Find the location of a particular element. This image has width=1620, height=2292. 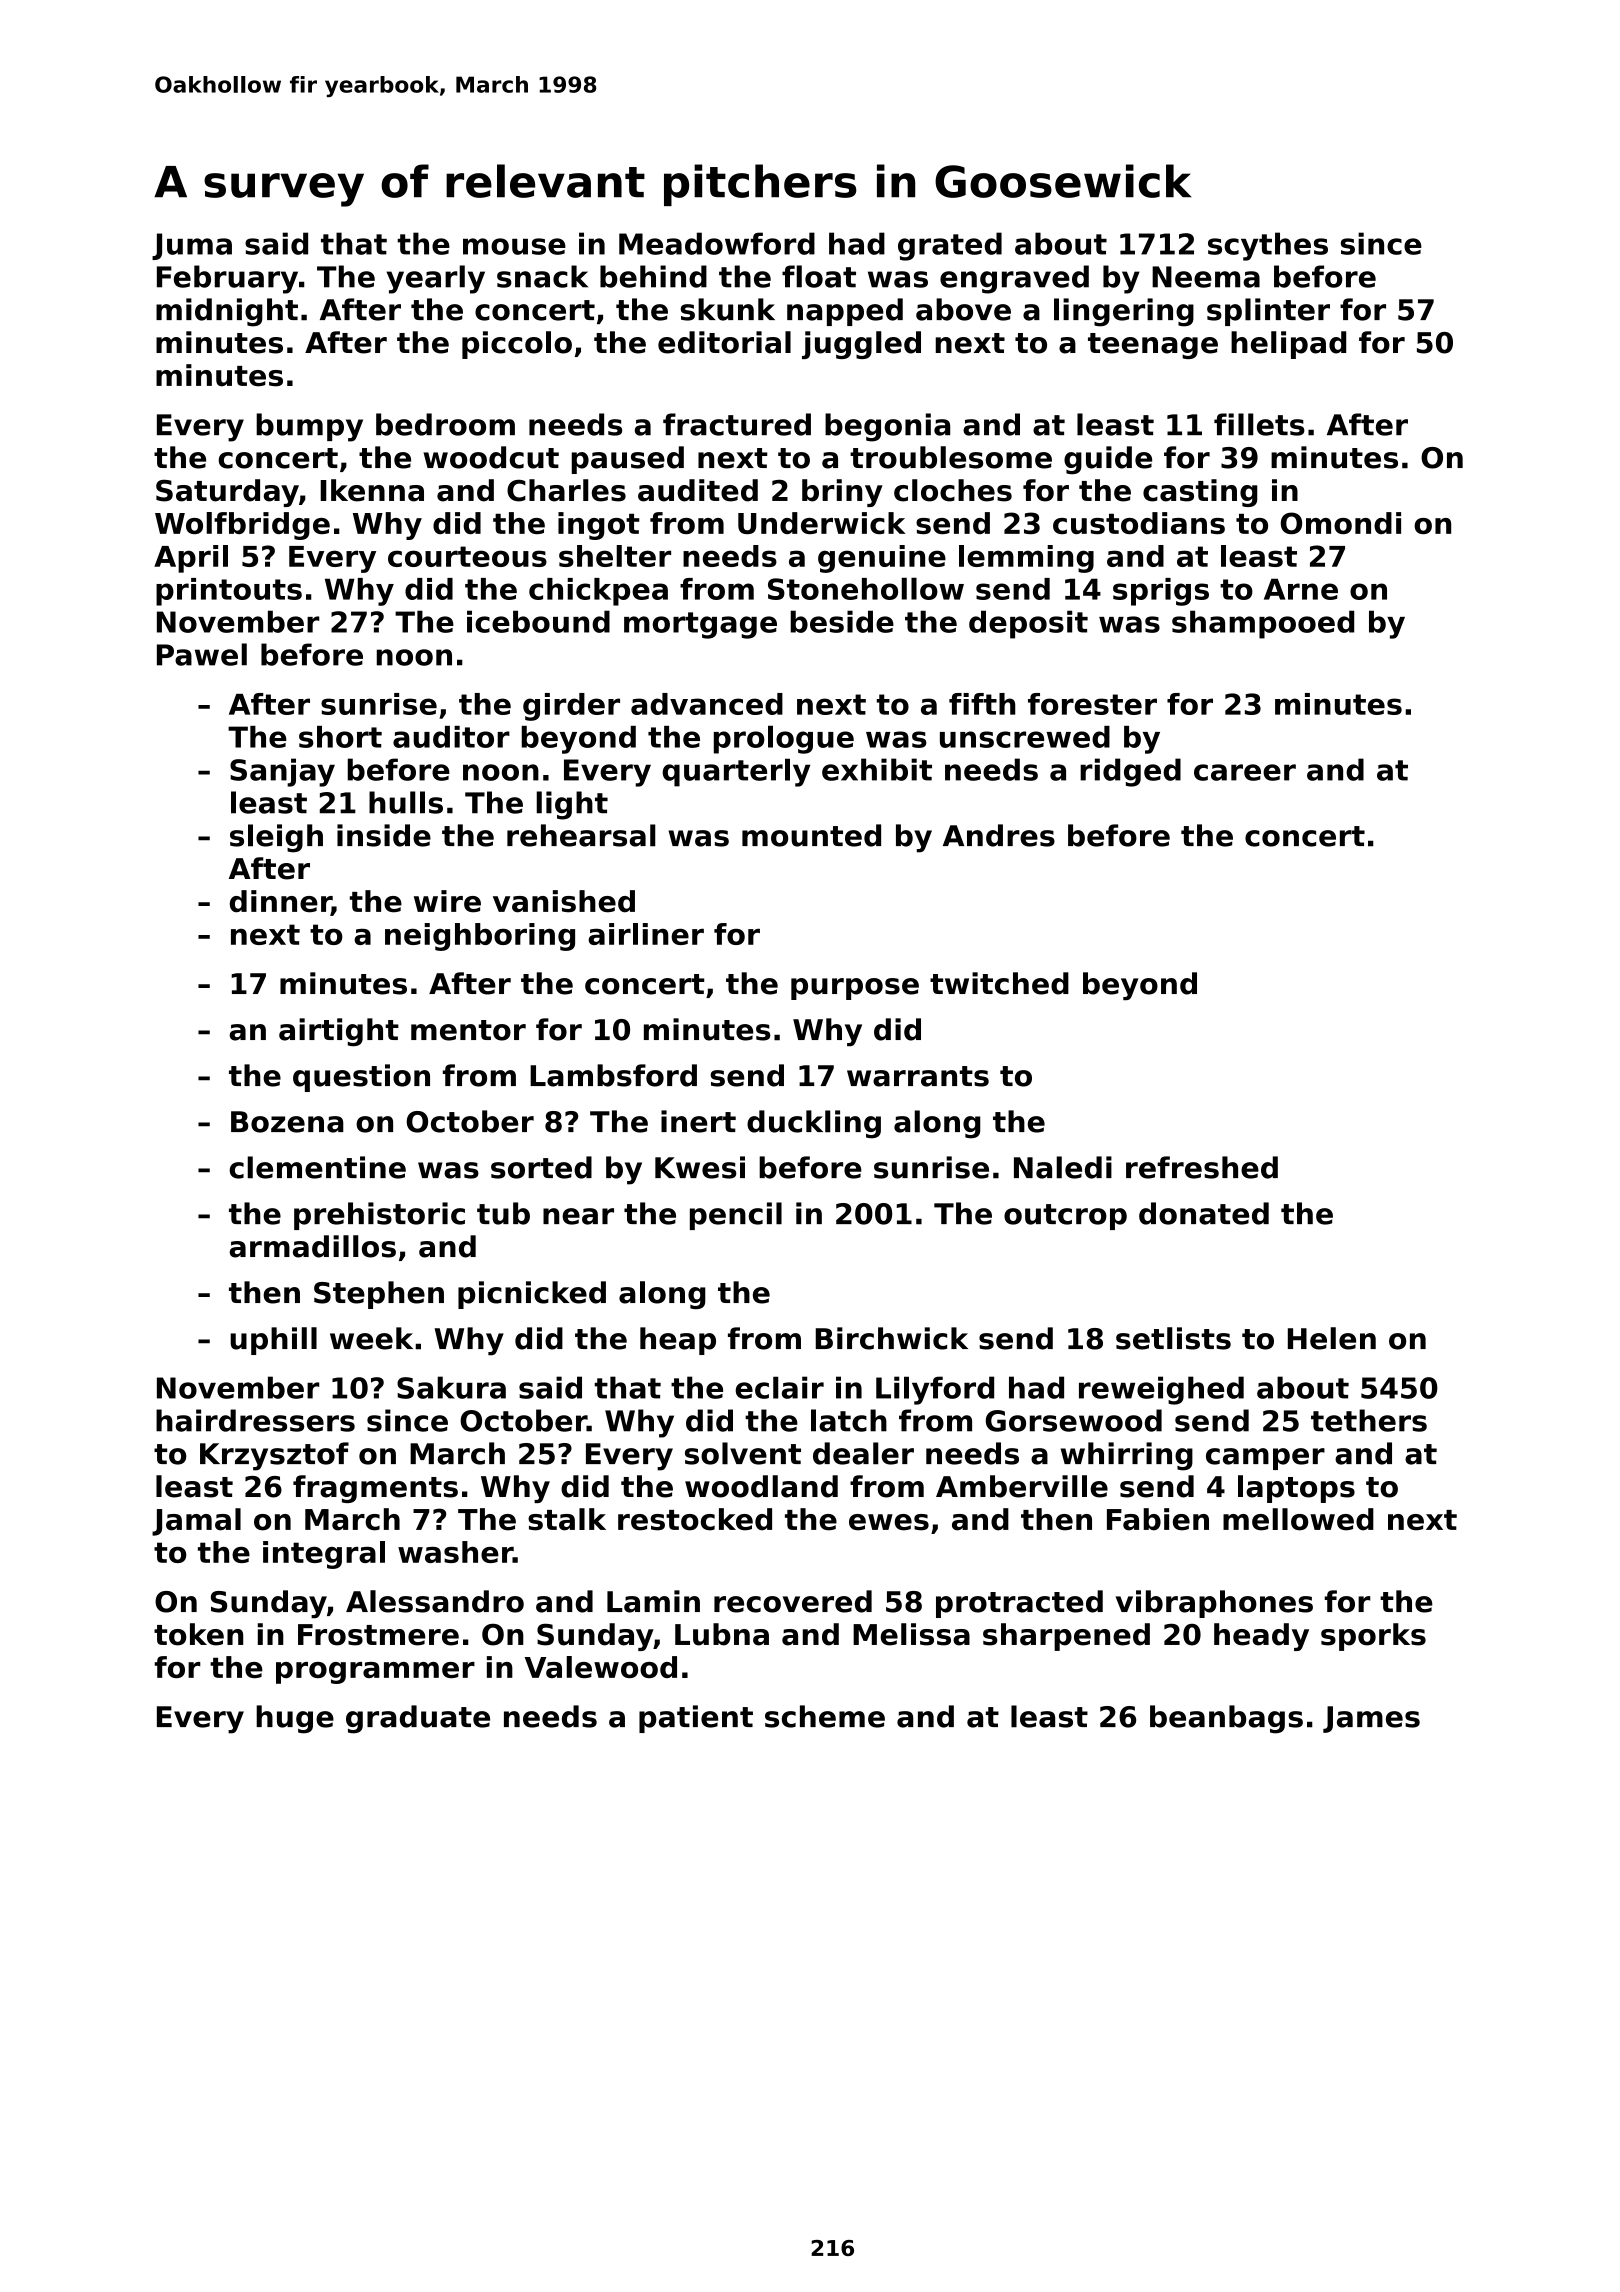

uphill is located at coordinates (273, 1341).
